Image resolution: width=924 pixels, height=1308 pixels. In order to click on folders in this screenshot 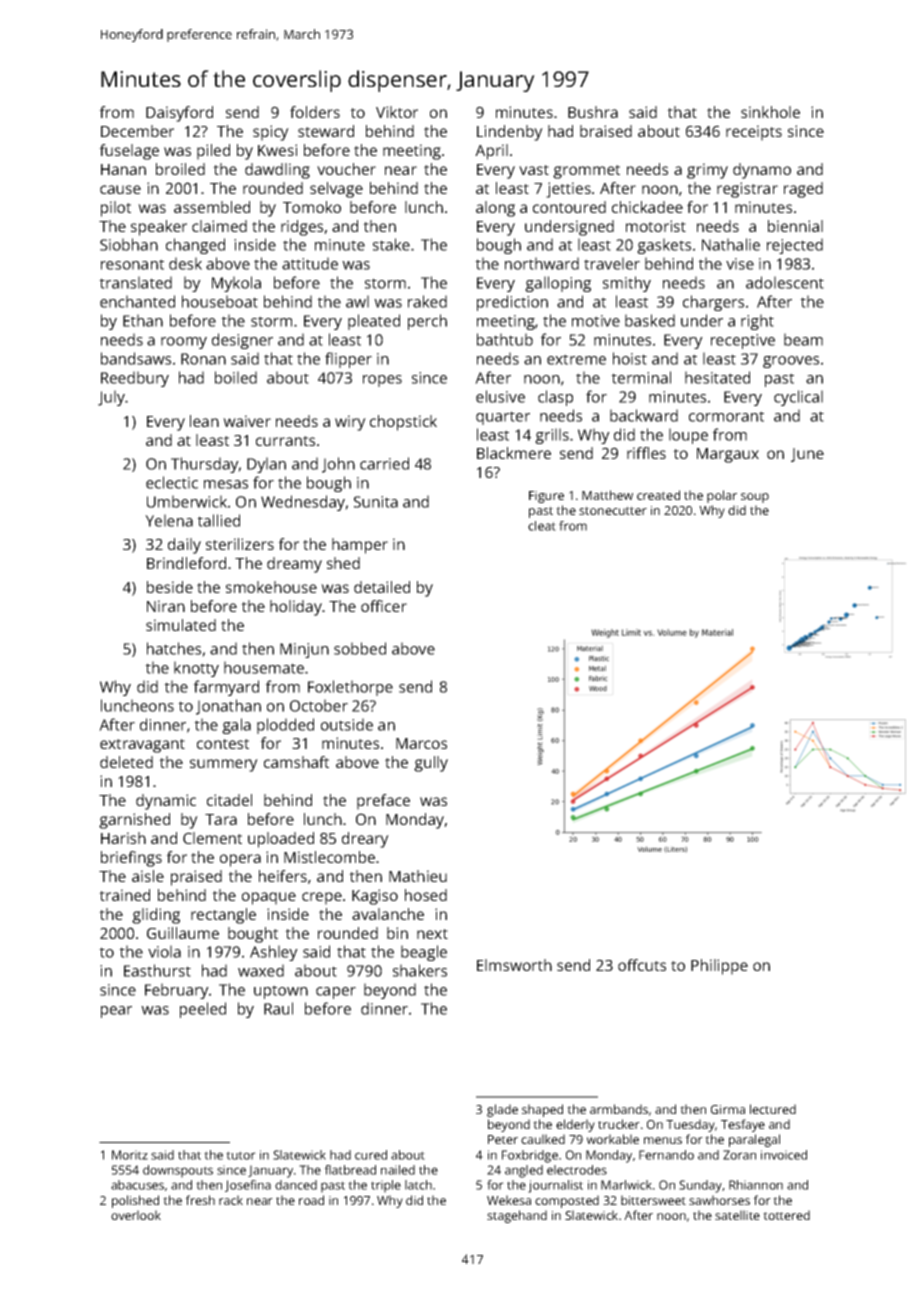, I will do `click(315, 112)`.
